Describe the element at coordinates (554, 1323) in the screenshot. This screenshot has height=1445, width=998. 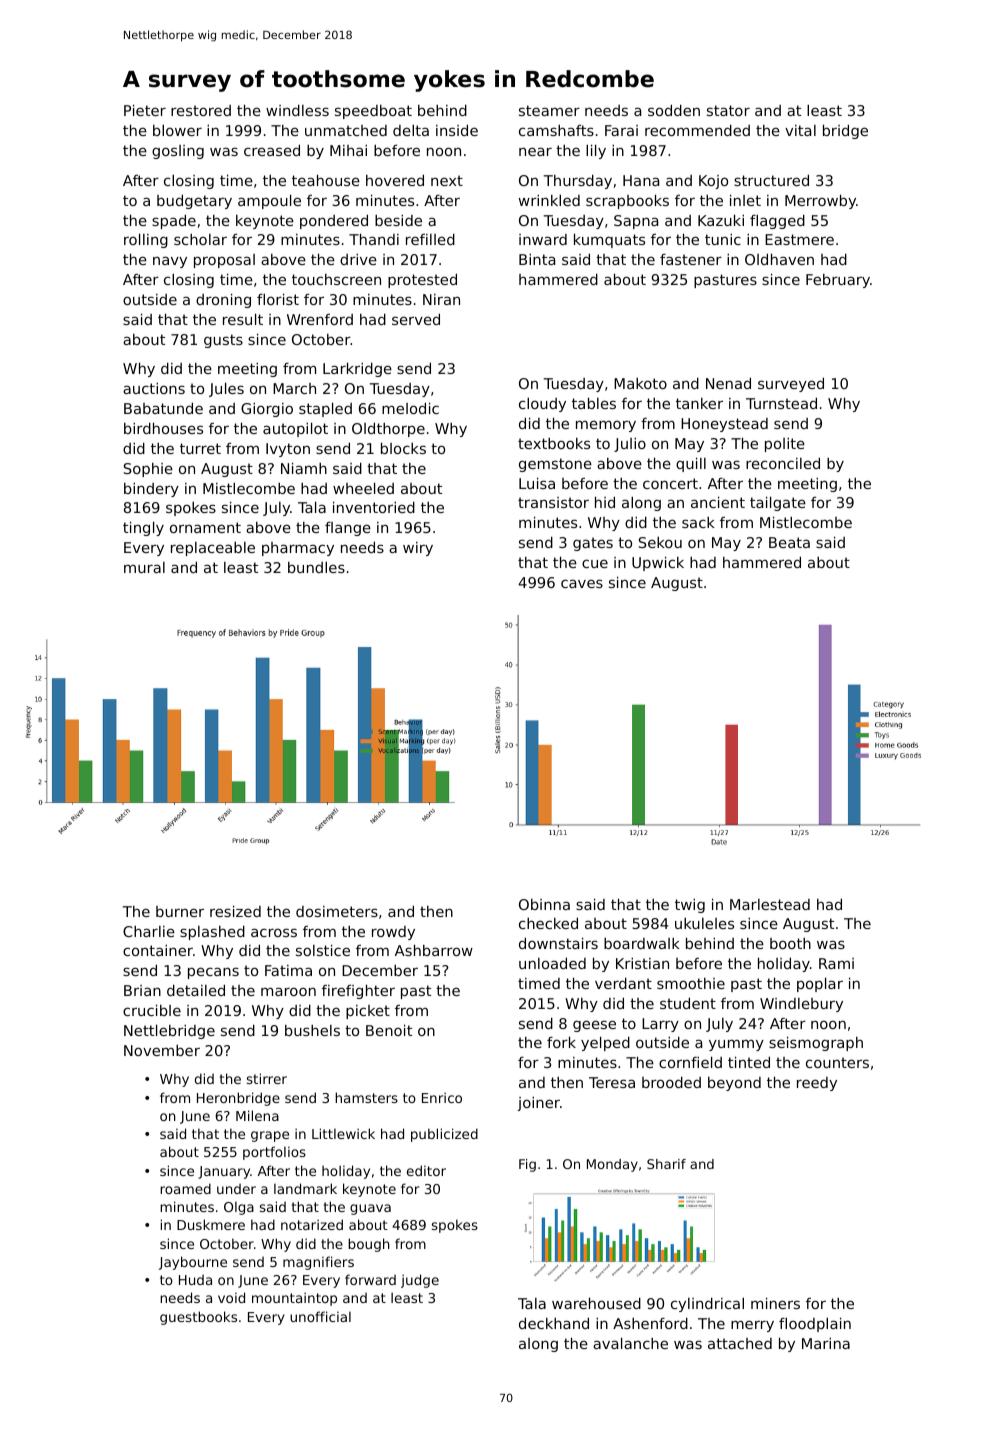
I see `deckhand` at that location.
